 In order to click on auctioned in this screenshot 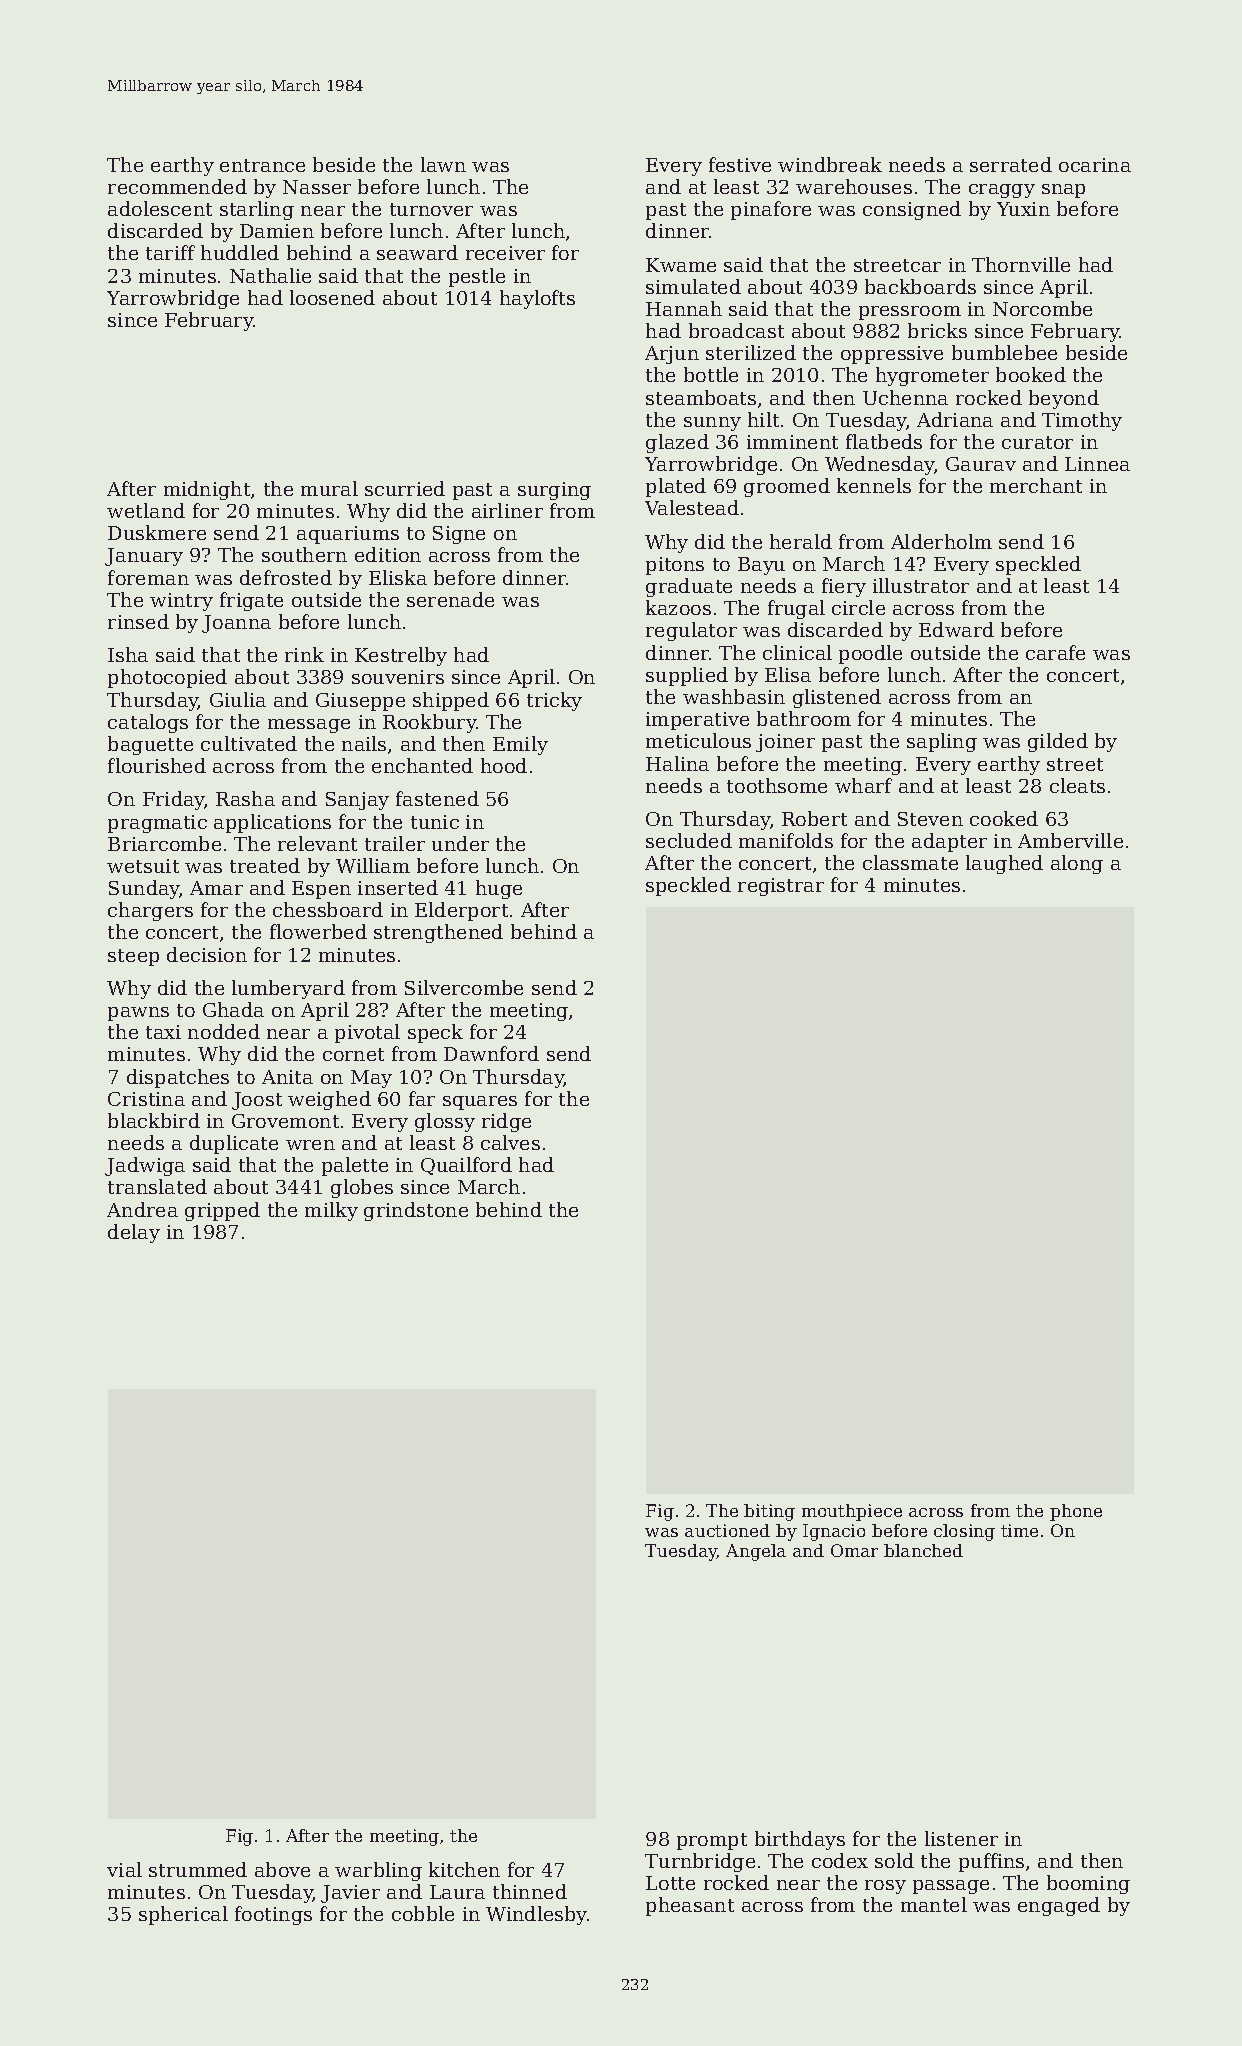, I will do `click(727, 1530)`.
